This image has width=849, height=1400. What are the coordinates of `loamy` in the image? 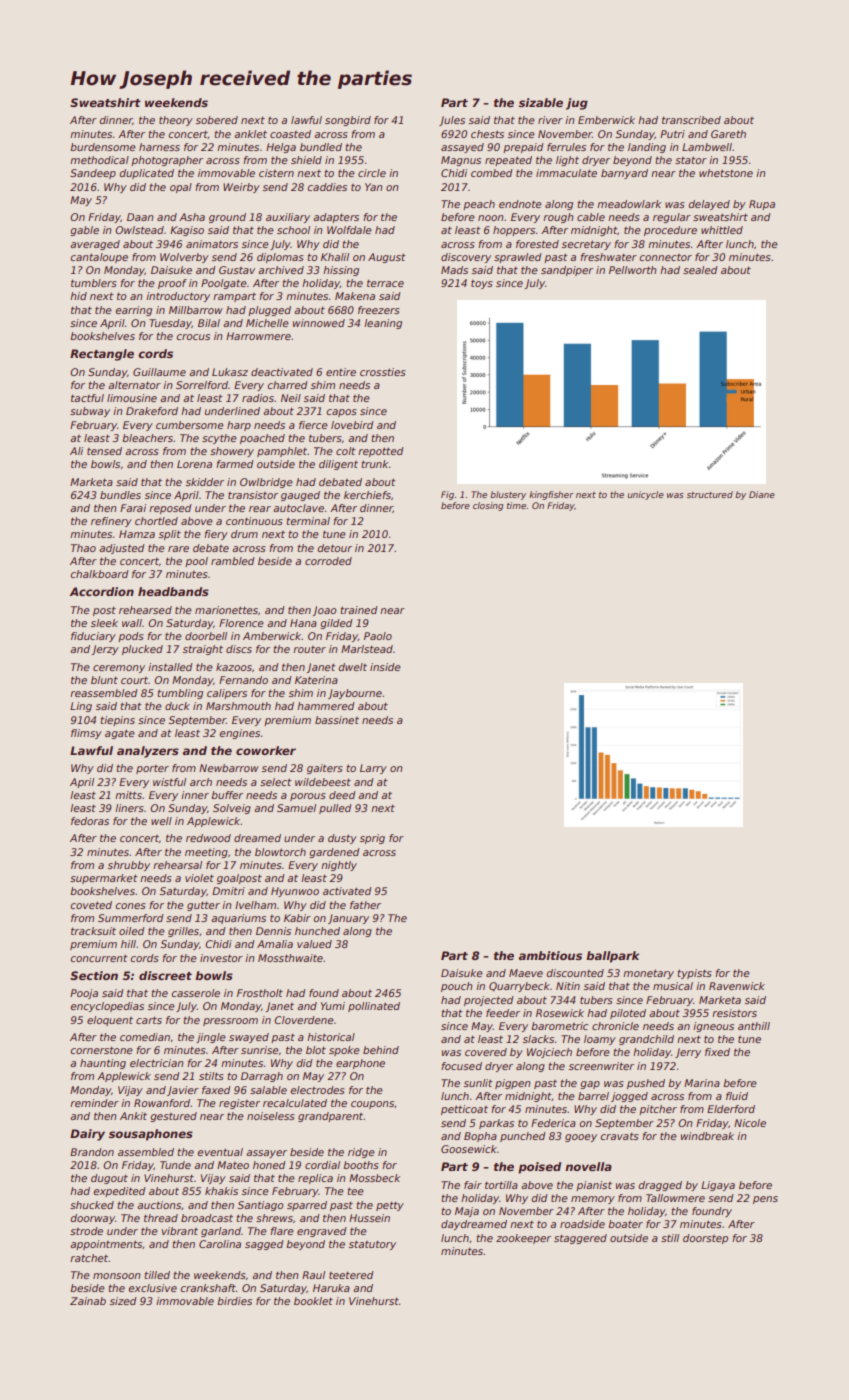 It's located at (600, 1040).
